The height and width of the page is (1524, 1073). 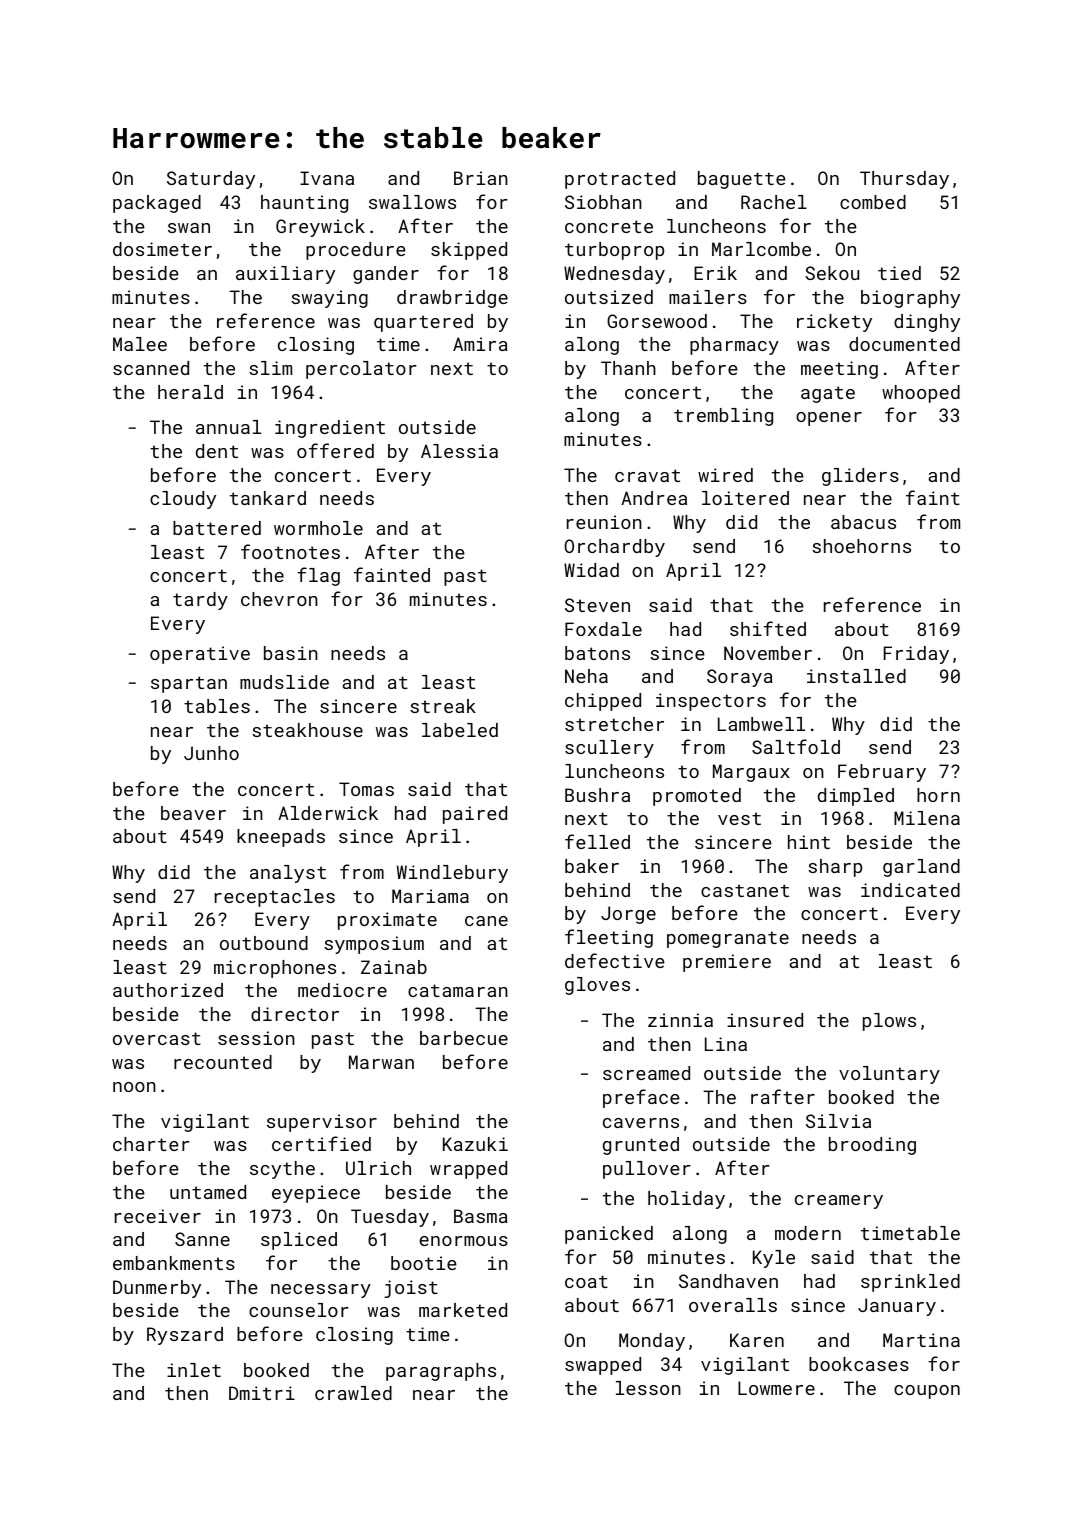 I want to click on insured, so click(x=765, y=1020).
